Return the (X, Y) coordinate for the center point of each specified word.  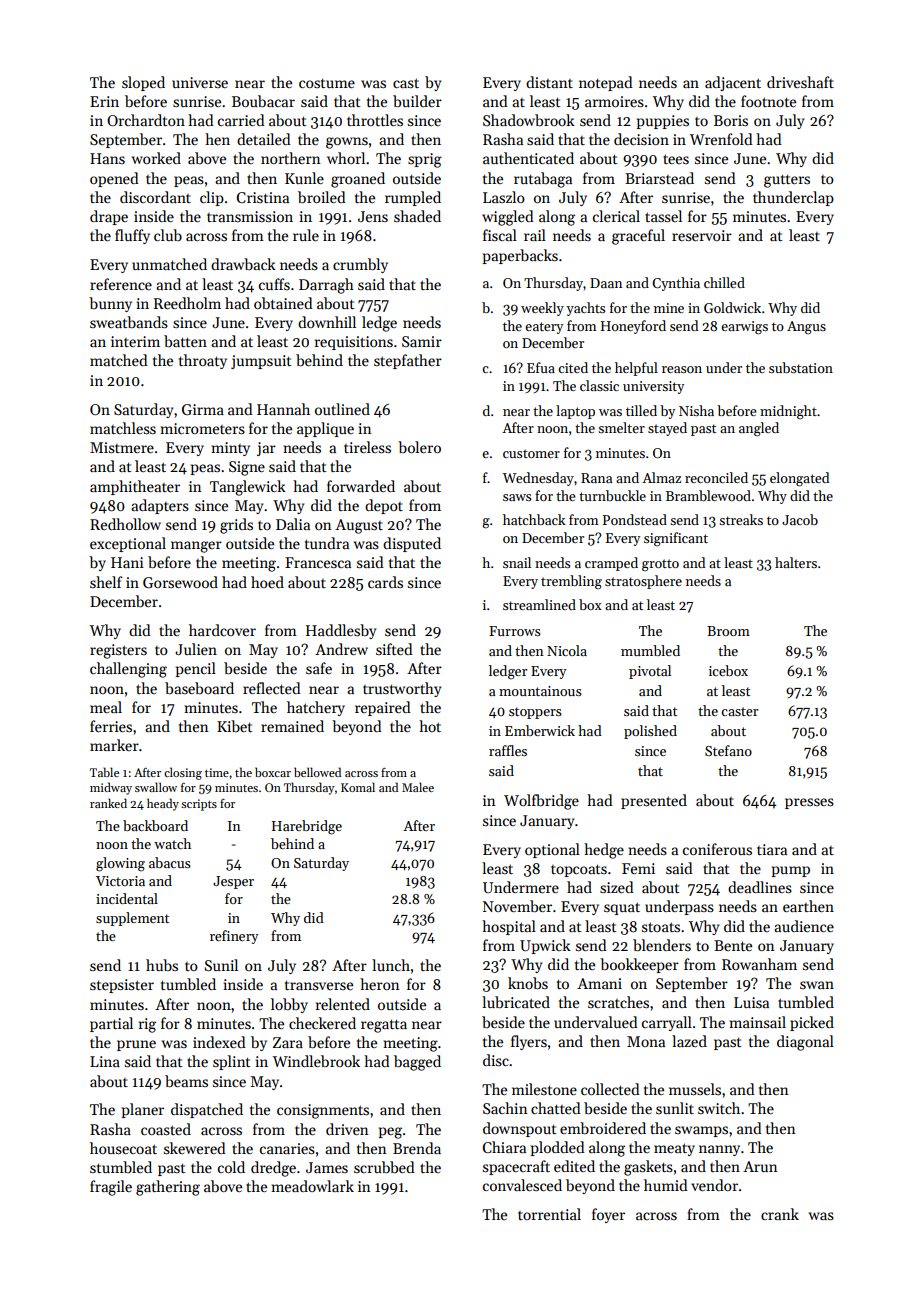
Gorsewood (180, 582)
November (517, 906)
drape (109, 217)
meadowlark (312, 1186)
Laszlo (504, 197)
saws (517, 497)
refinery (234, 937)
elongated (799, 479)
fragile (111, 1188)
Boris (731, 120)
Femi (638, 868)
